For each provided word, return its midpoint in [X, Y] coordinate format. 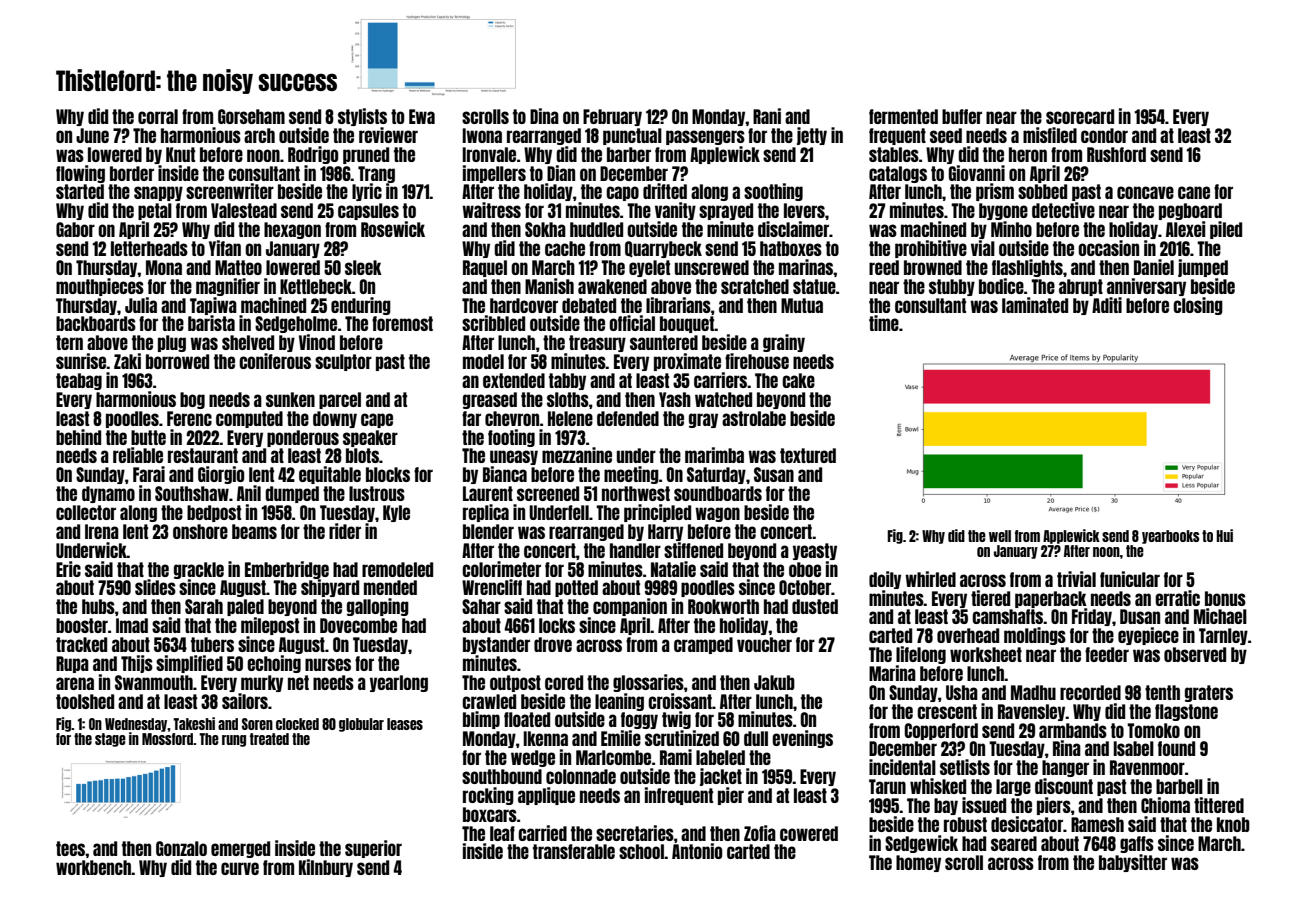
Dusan [1140, 616]
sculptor [343, 362]
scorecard [1080, 116]
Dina [544, 116]
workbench [93, 867]
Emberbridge [287, 570]
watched [723, 399]
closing [1198, 306]
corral [158, 116]
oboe [805, 569]
